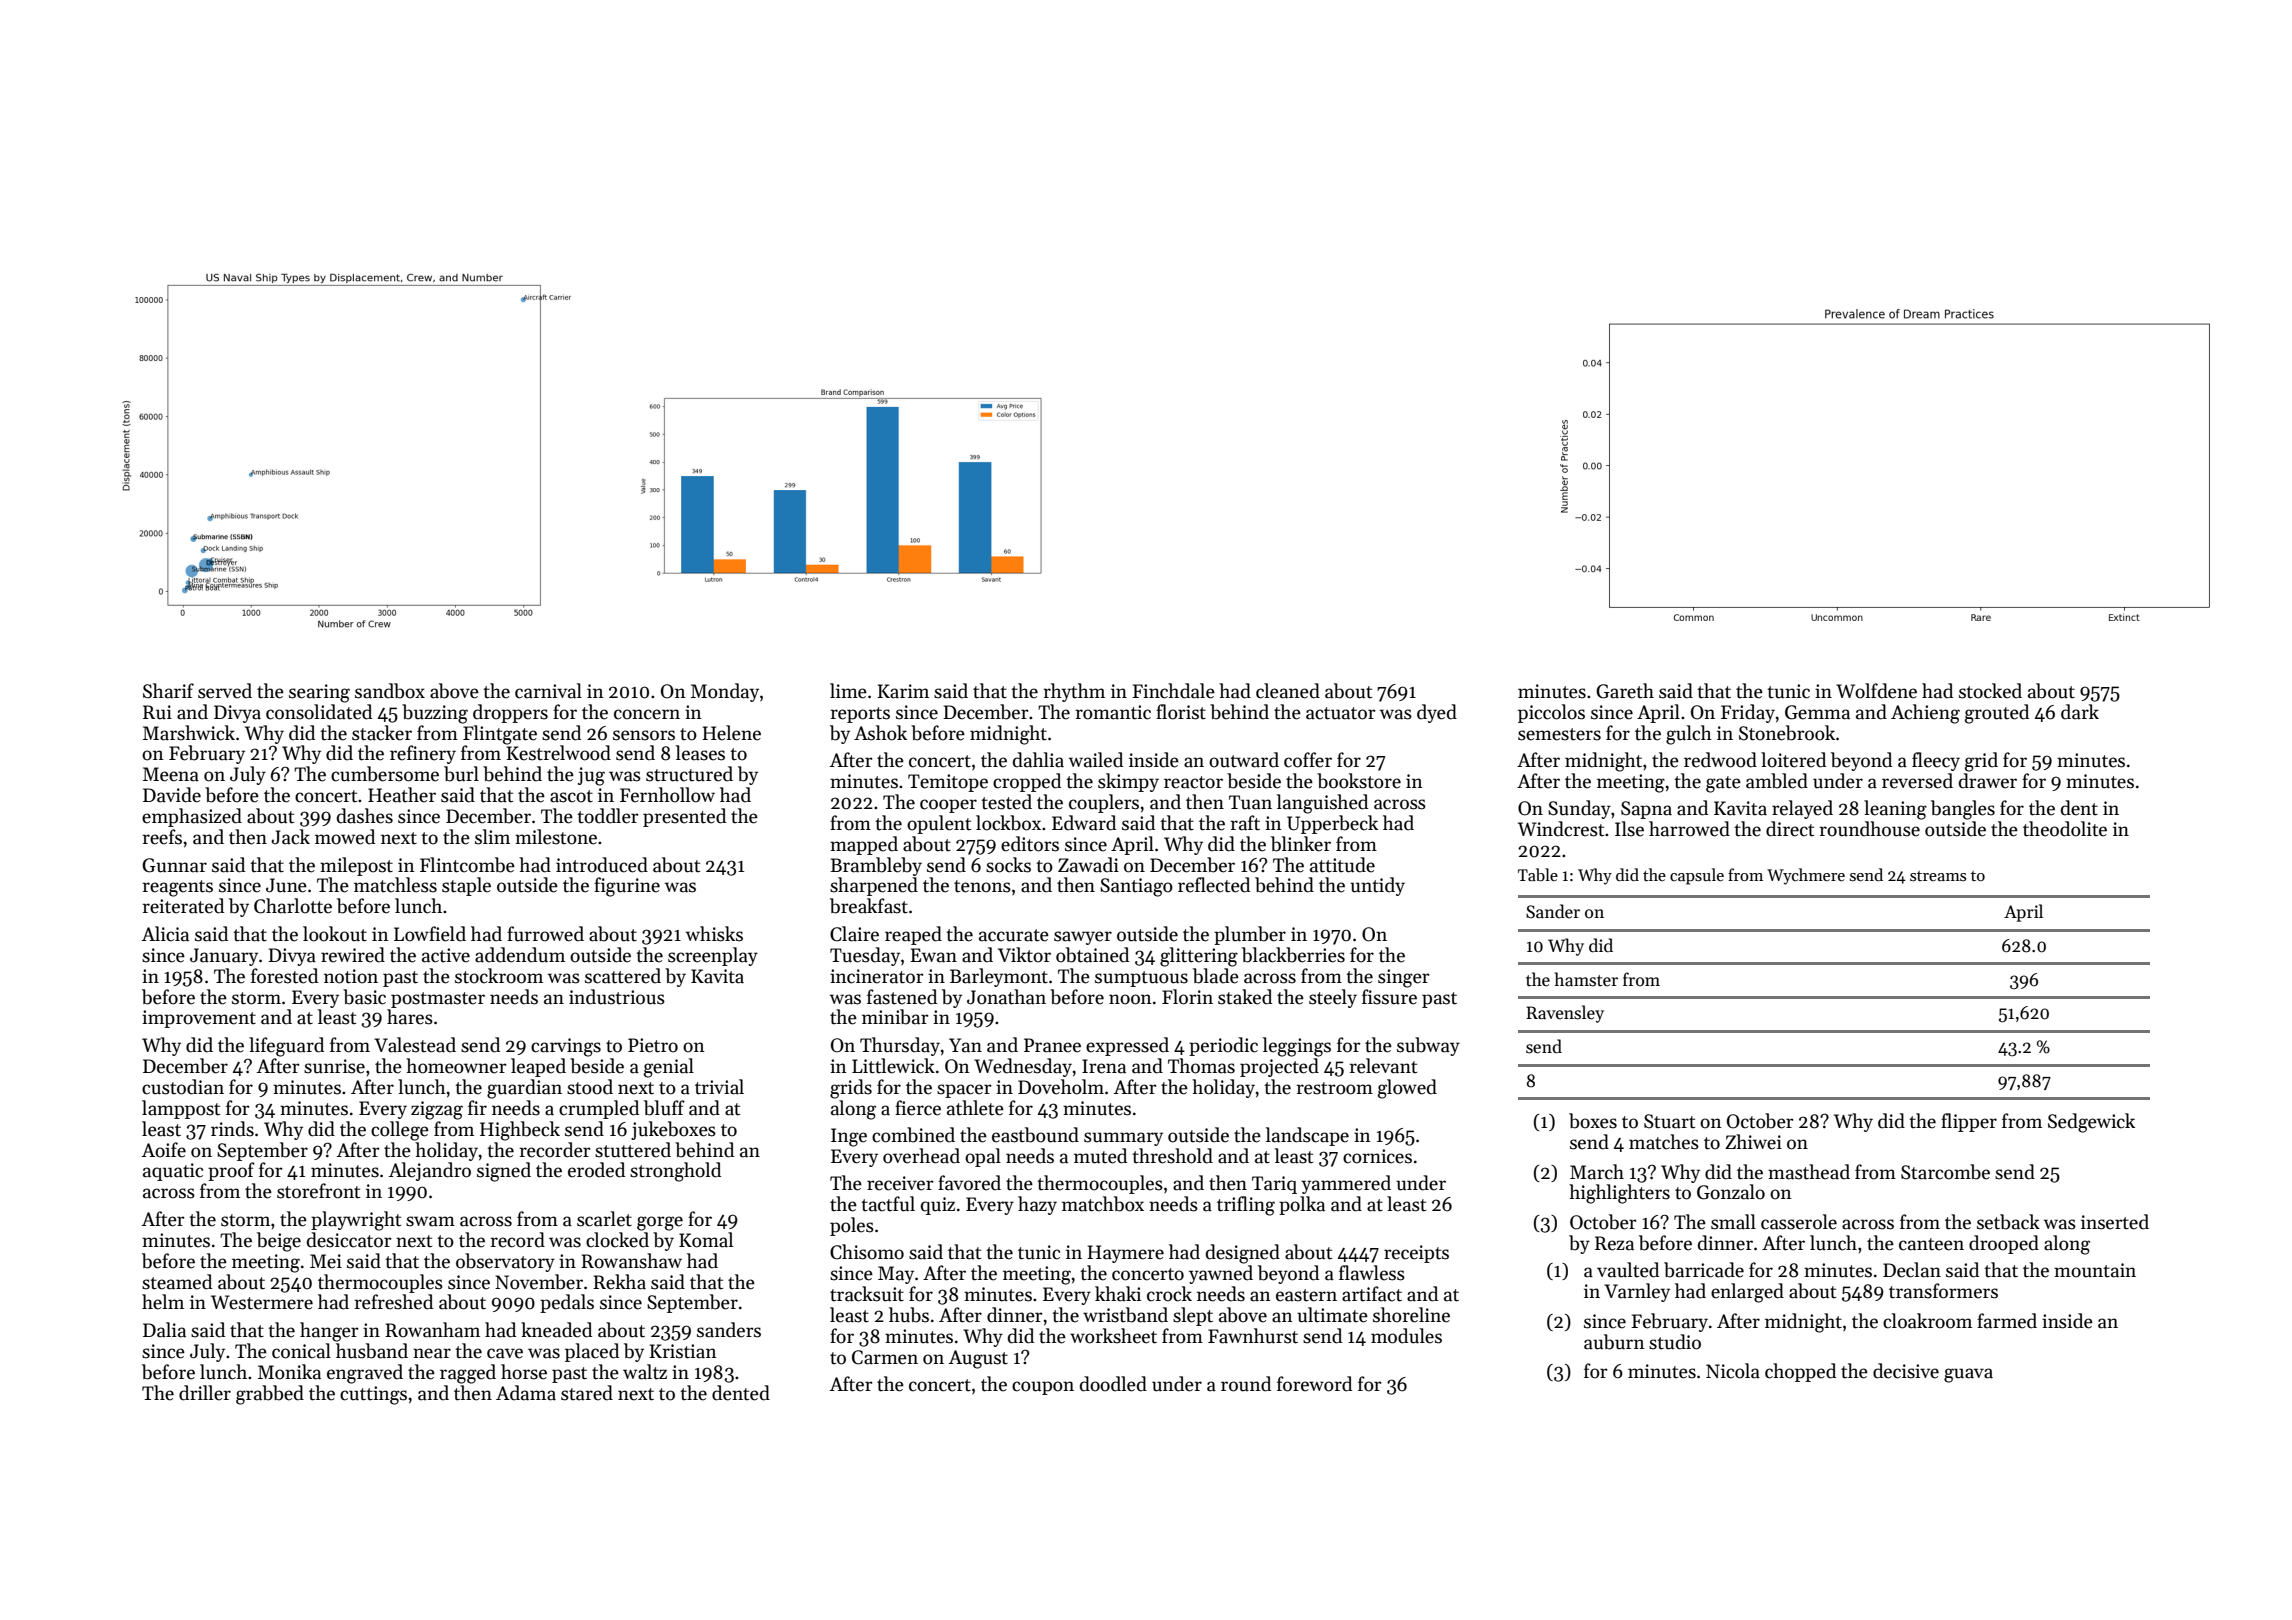 The width and height of the screenshot is (2292, 1620). Describe the element at coordinates (2091, 1123) in the screenshot. I see `Sedgewick` at that location.
